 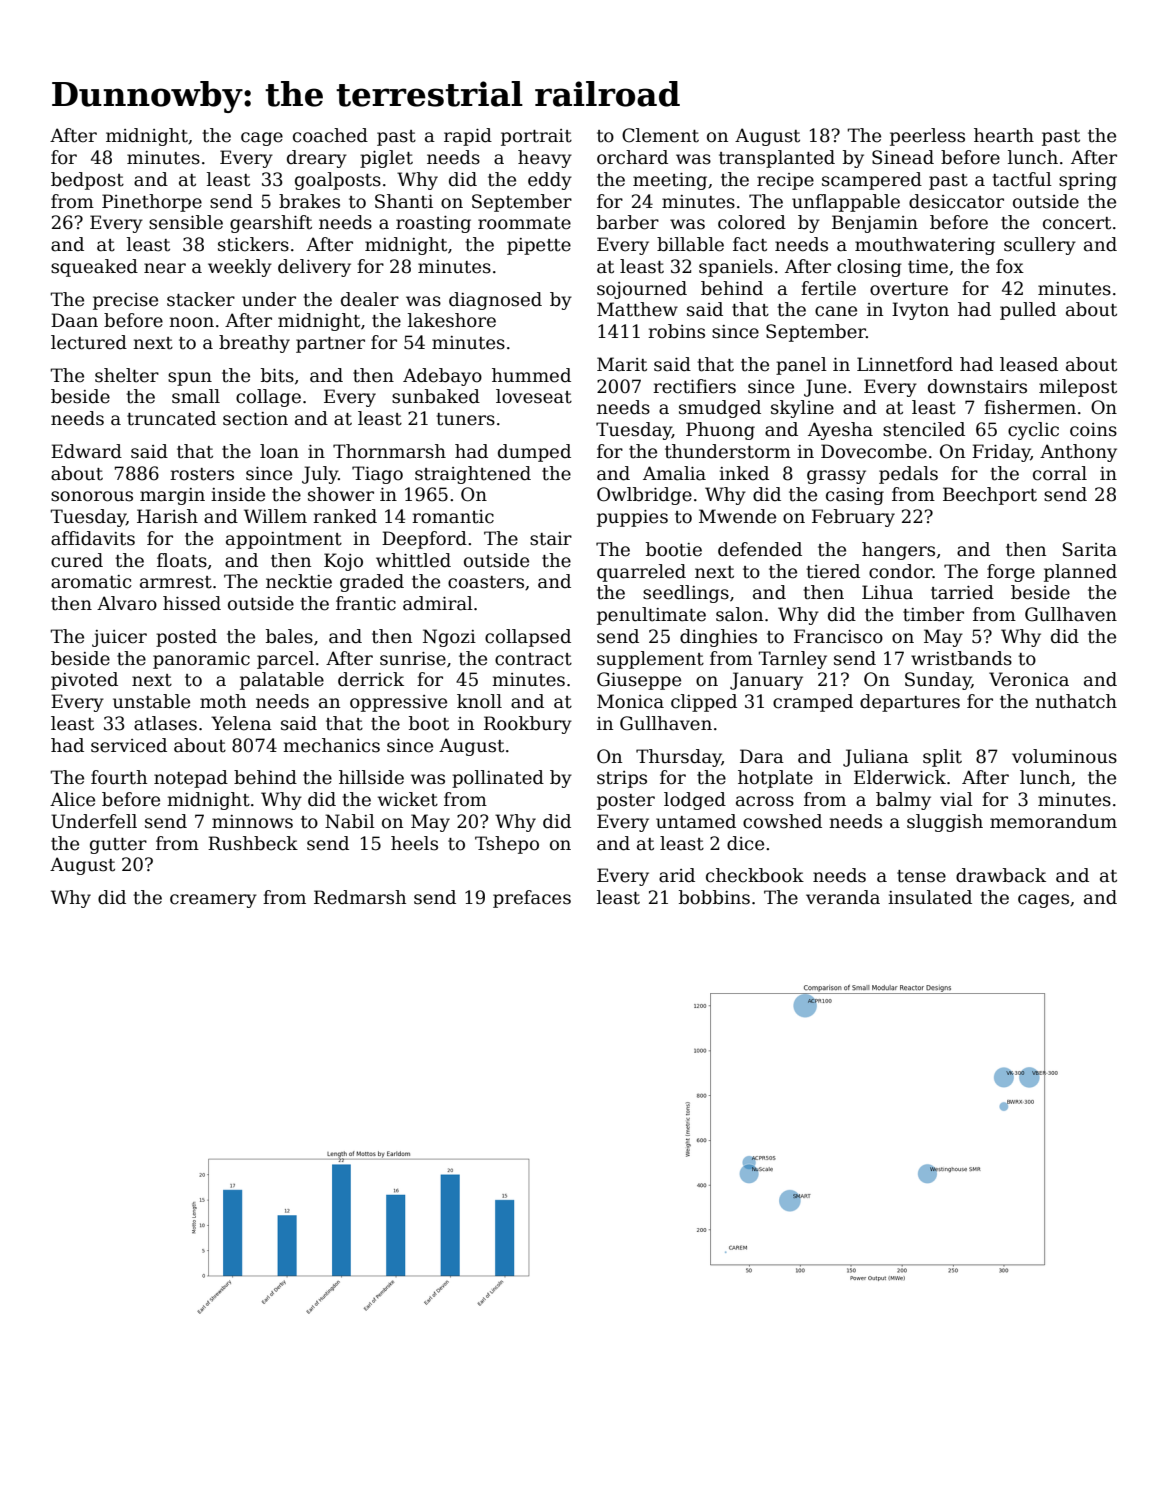 I want to click on corral, so click(x=1060, y=473).
